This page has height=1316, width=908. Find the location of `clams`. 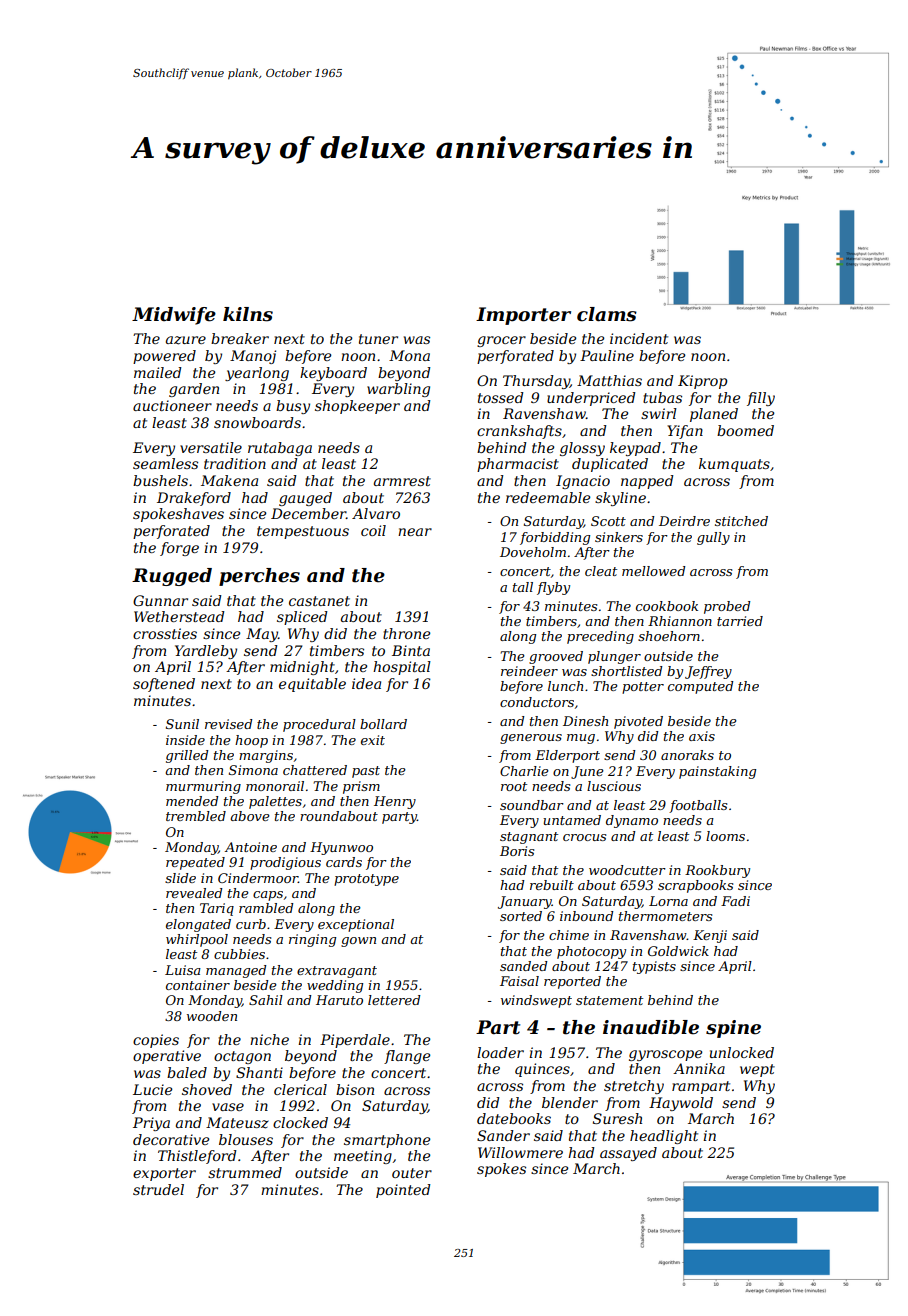

clams is located at coordinates (607, 314).
